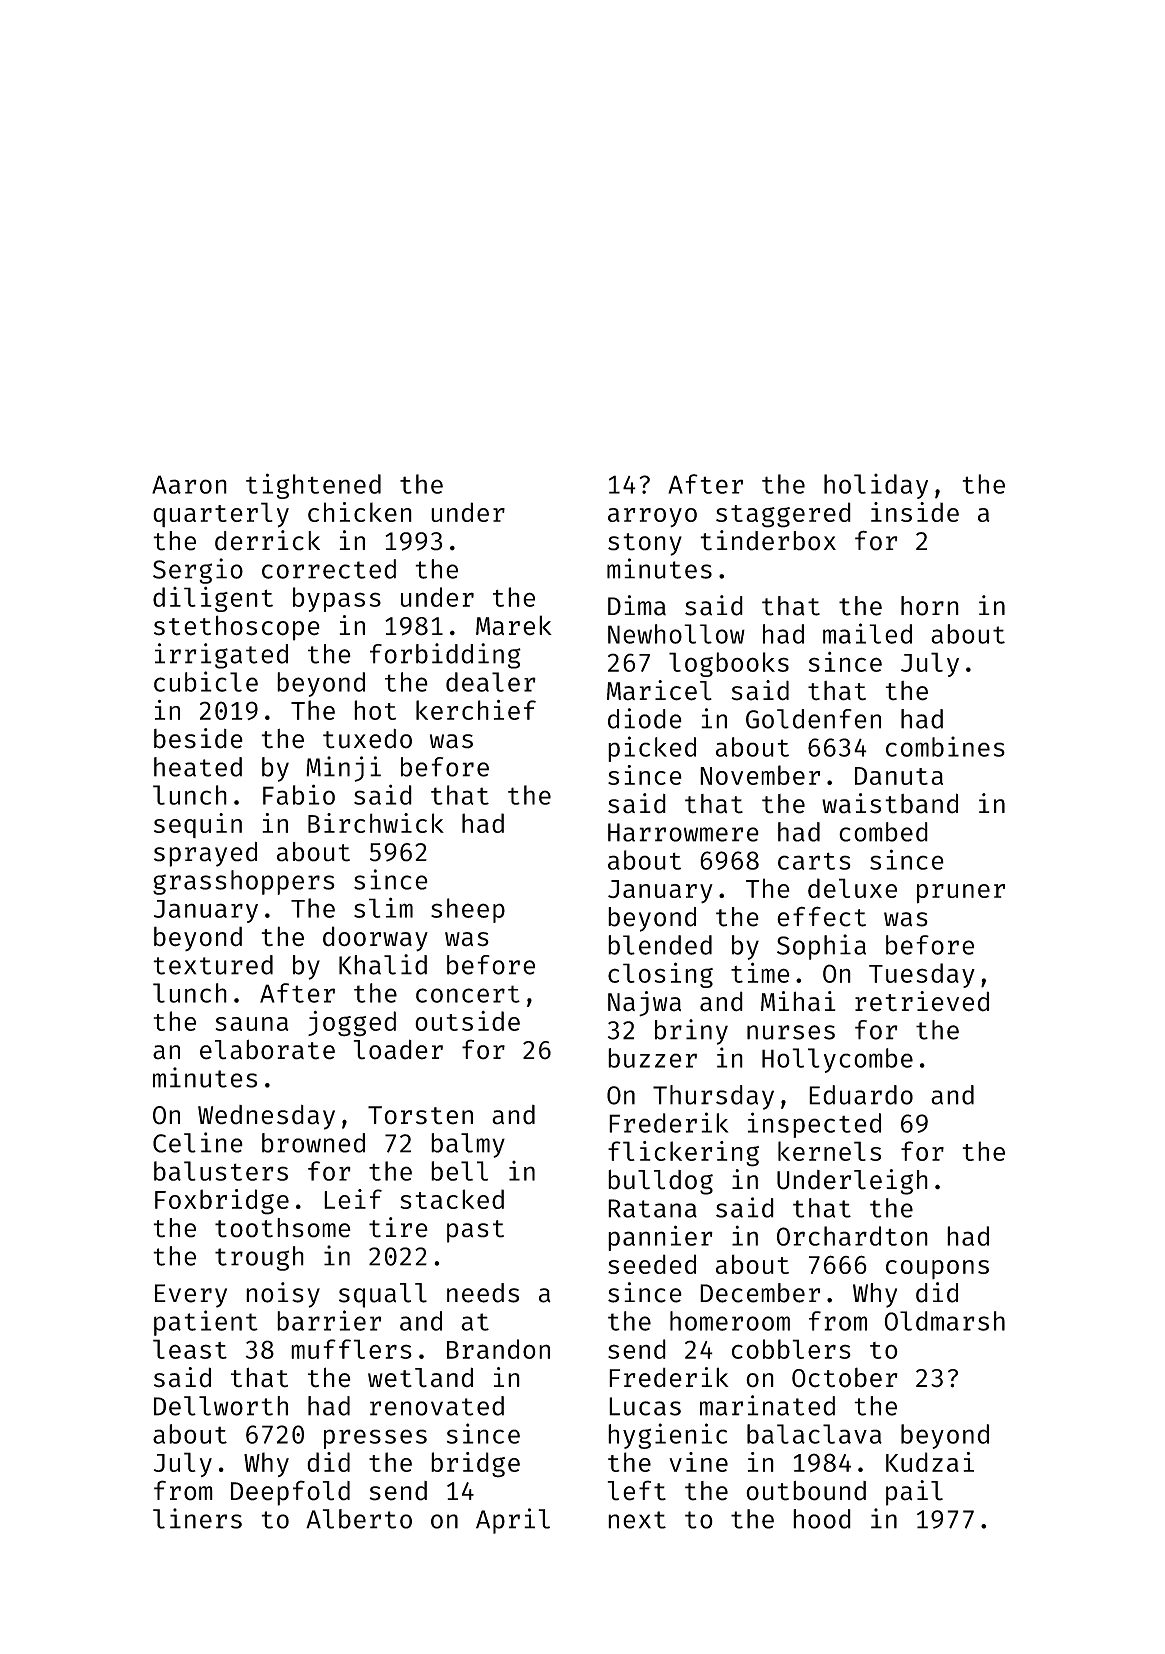 The width and height of the screenshot is (1165, 1654). What do you see at coordinates (922, 1001) in the screenshot?
I see `retrieved` at bounding box center [922, 1001].
